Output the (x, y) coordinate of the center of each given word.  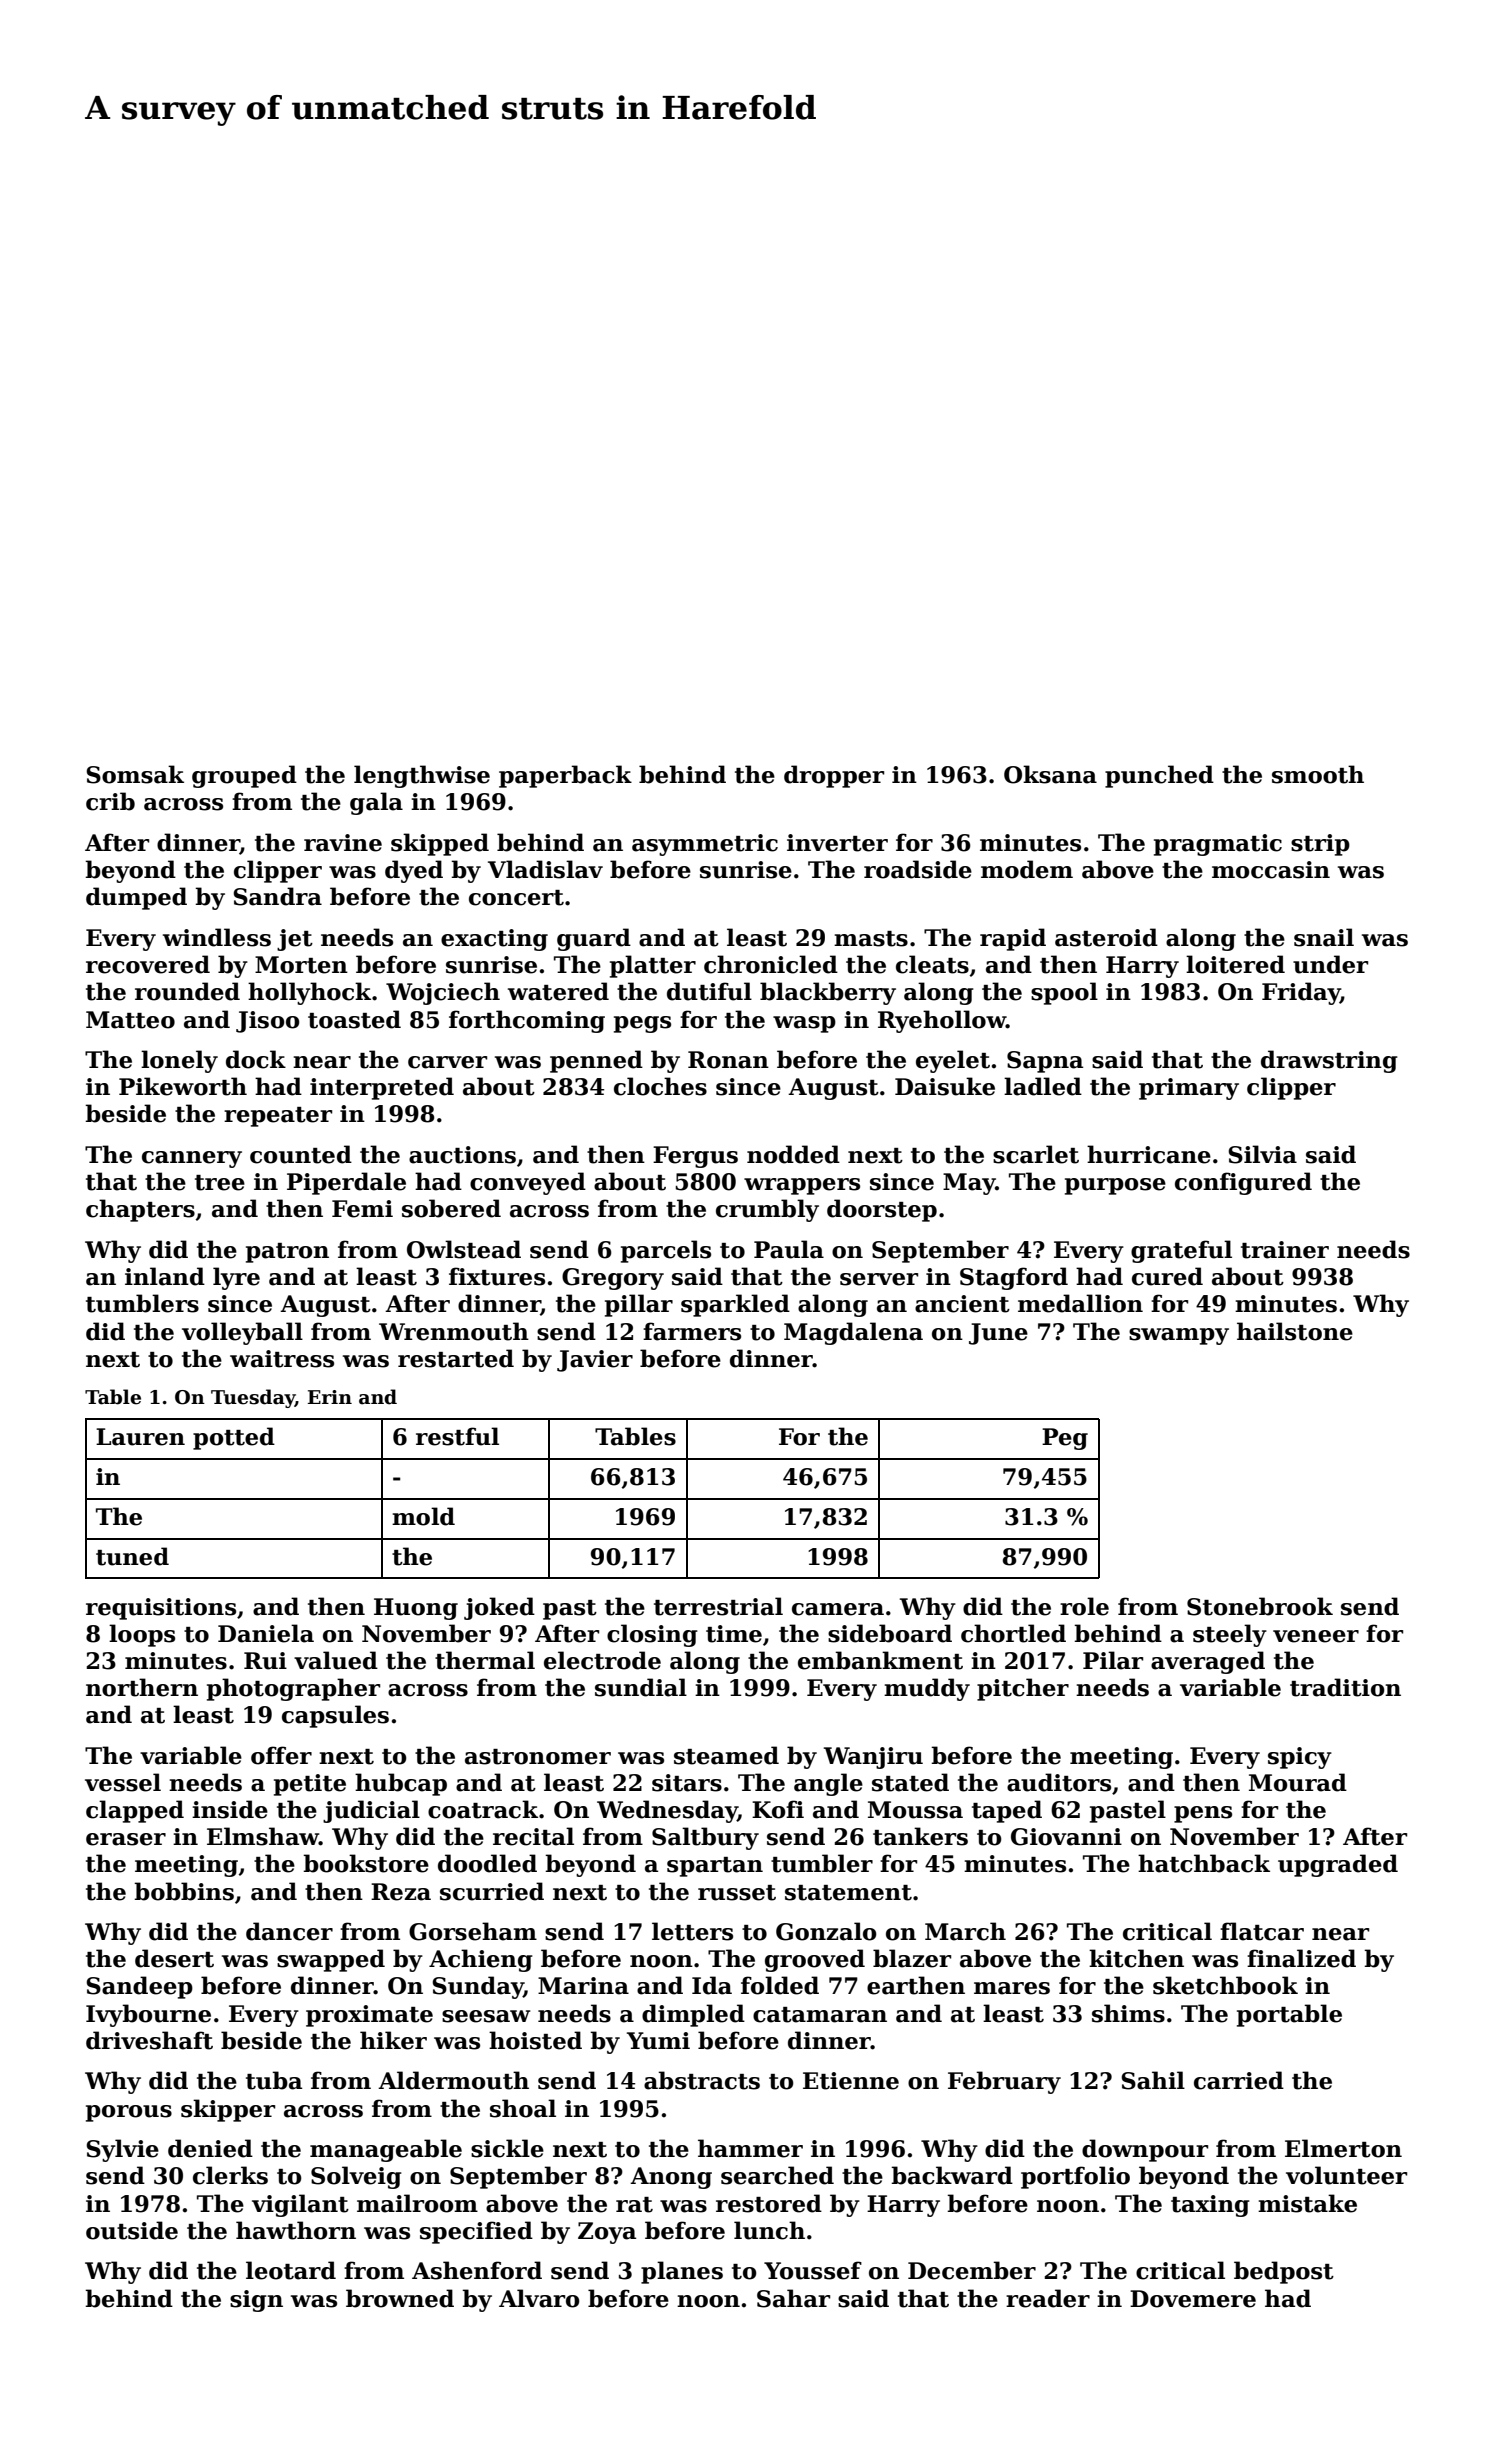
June (998, 1334)
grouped (244, 776)
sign (256, 2301)
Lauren (140, 1437)
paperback (565, 776)
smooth (1318, 774)
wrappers (802, 1186)
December (972, 2270)
